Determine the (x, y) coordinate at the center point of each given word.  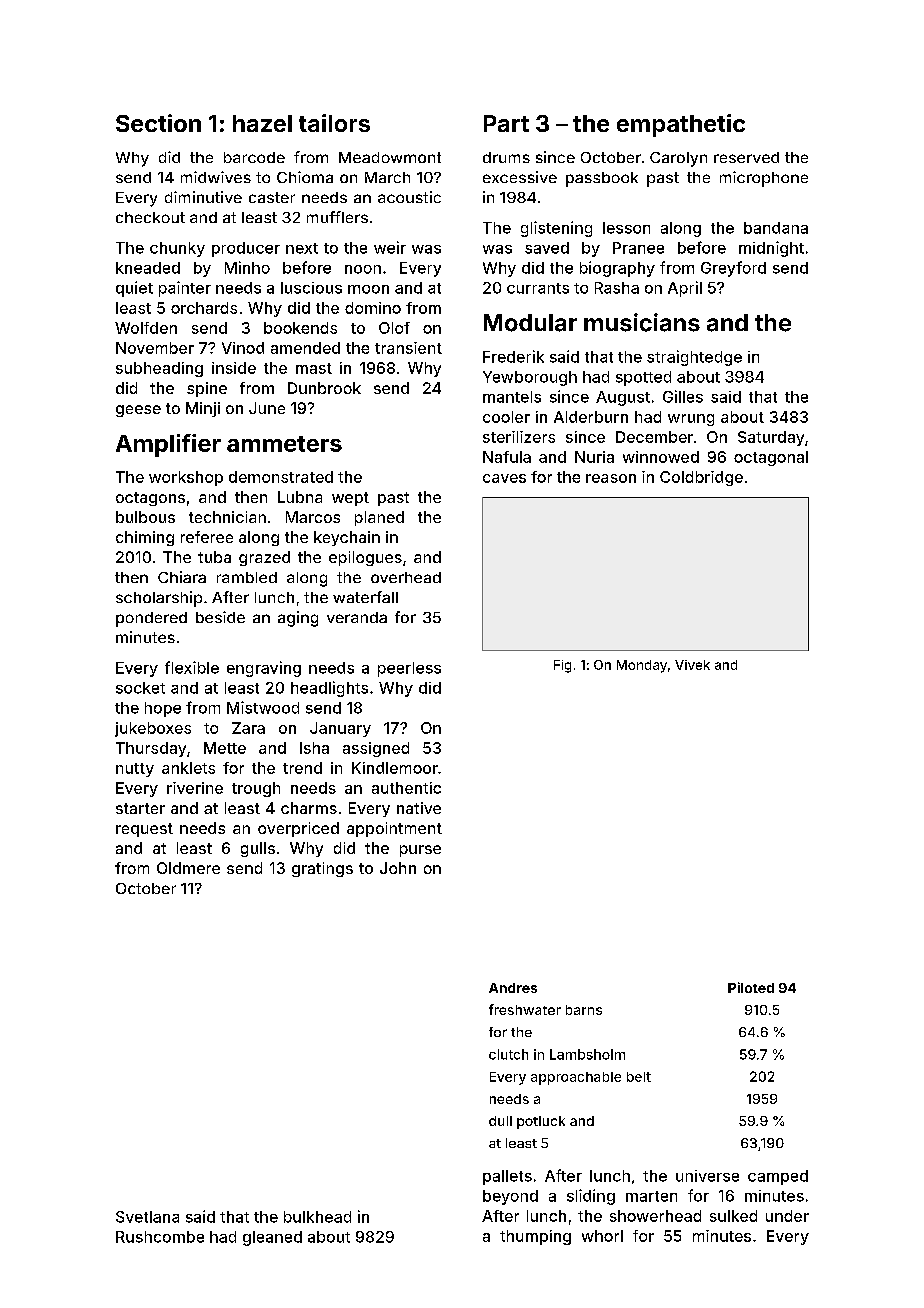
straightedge (694, 358)
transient (408, 348)
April (685, 289)
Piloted (751, 987)
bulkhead (317, 1217)
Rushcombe (160, 1237)
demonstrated (281, 477)
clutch (508, 1054)
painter (185, 289)
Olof (394, 328)
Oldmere (188, 868)
